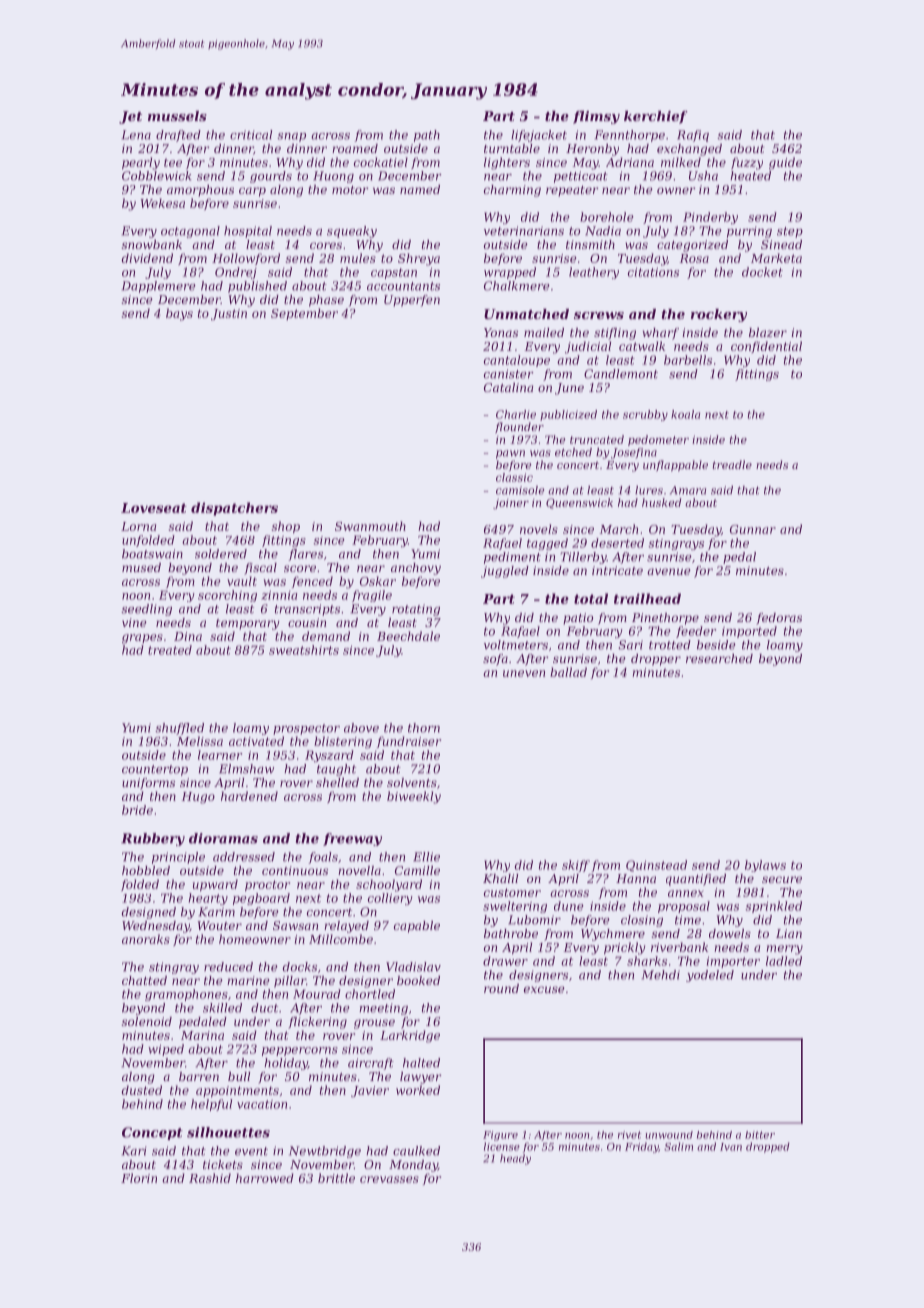  What do you see at coordinates (603, 231) in the screenshot?
I see `Nadia` at bounding box center [603, 231].
